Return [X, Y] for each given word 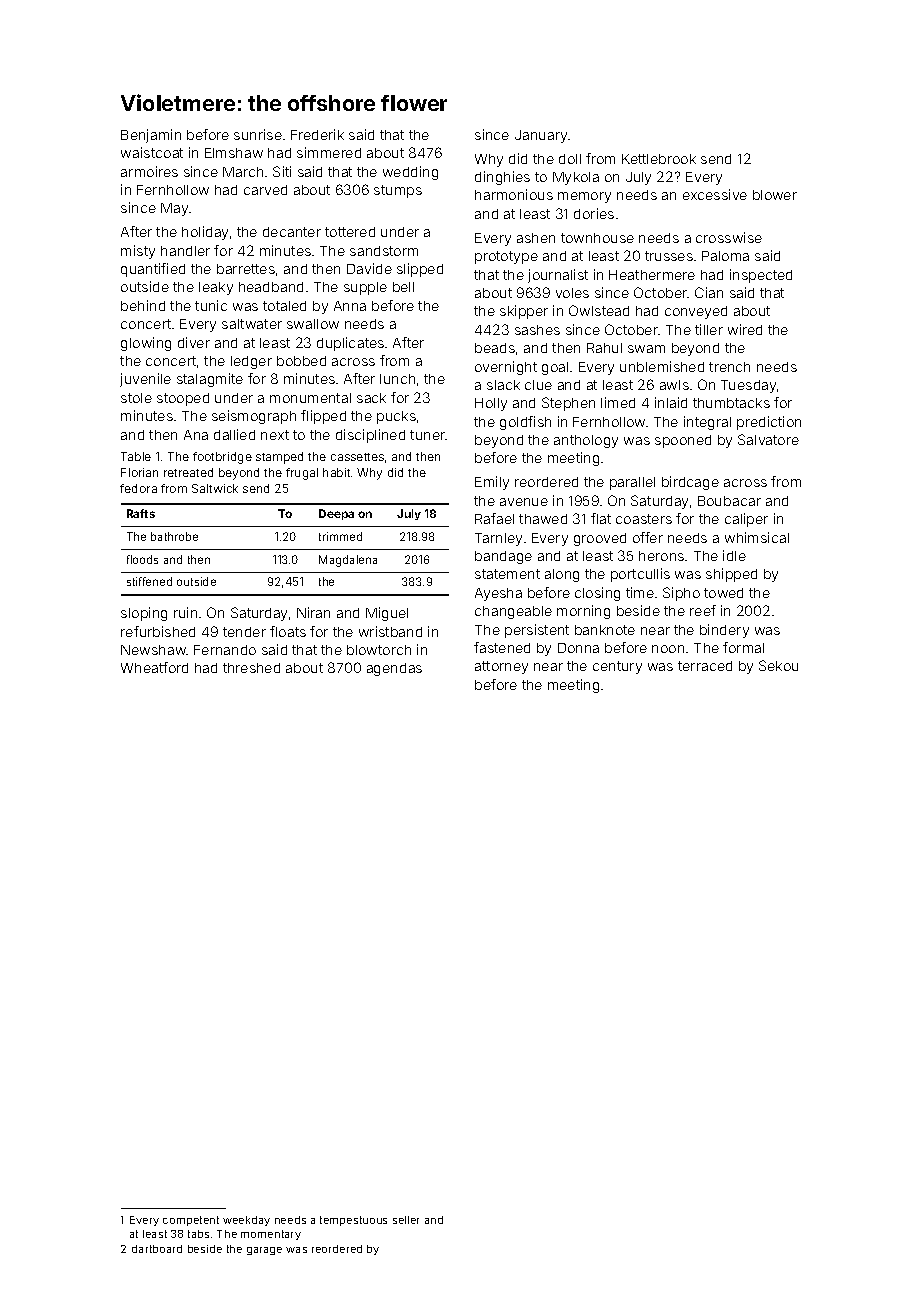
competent [191, 1221]
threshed [251, 668]
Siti [282, 171]
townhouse [597, 238]
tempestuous [353, 1221]
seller [406, 1220]
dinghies [502, 178]
